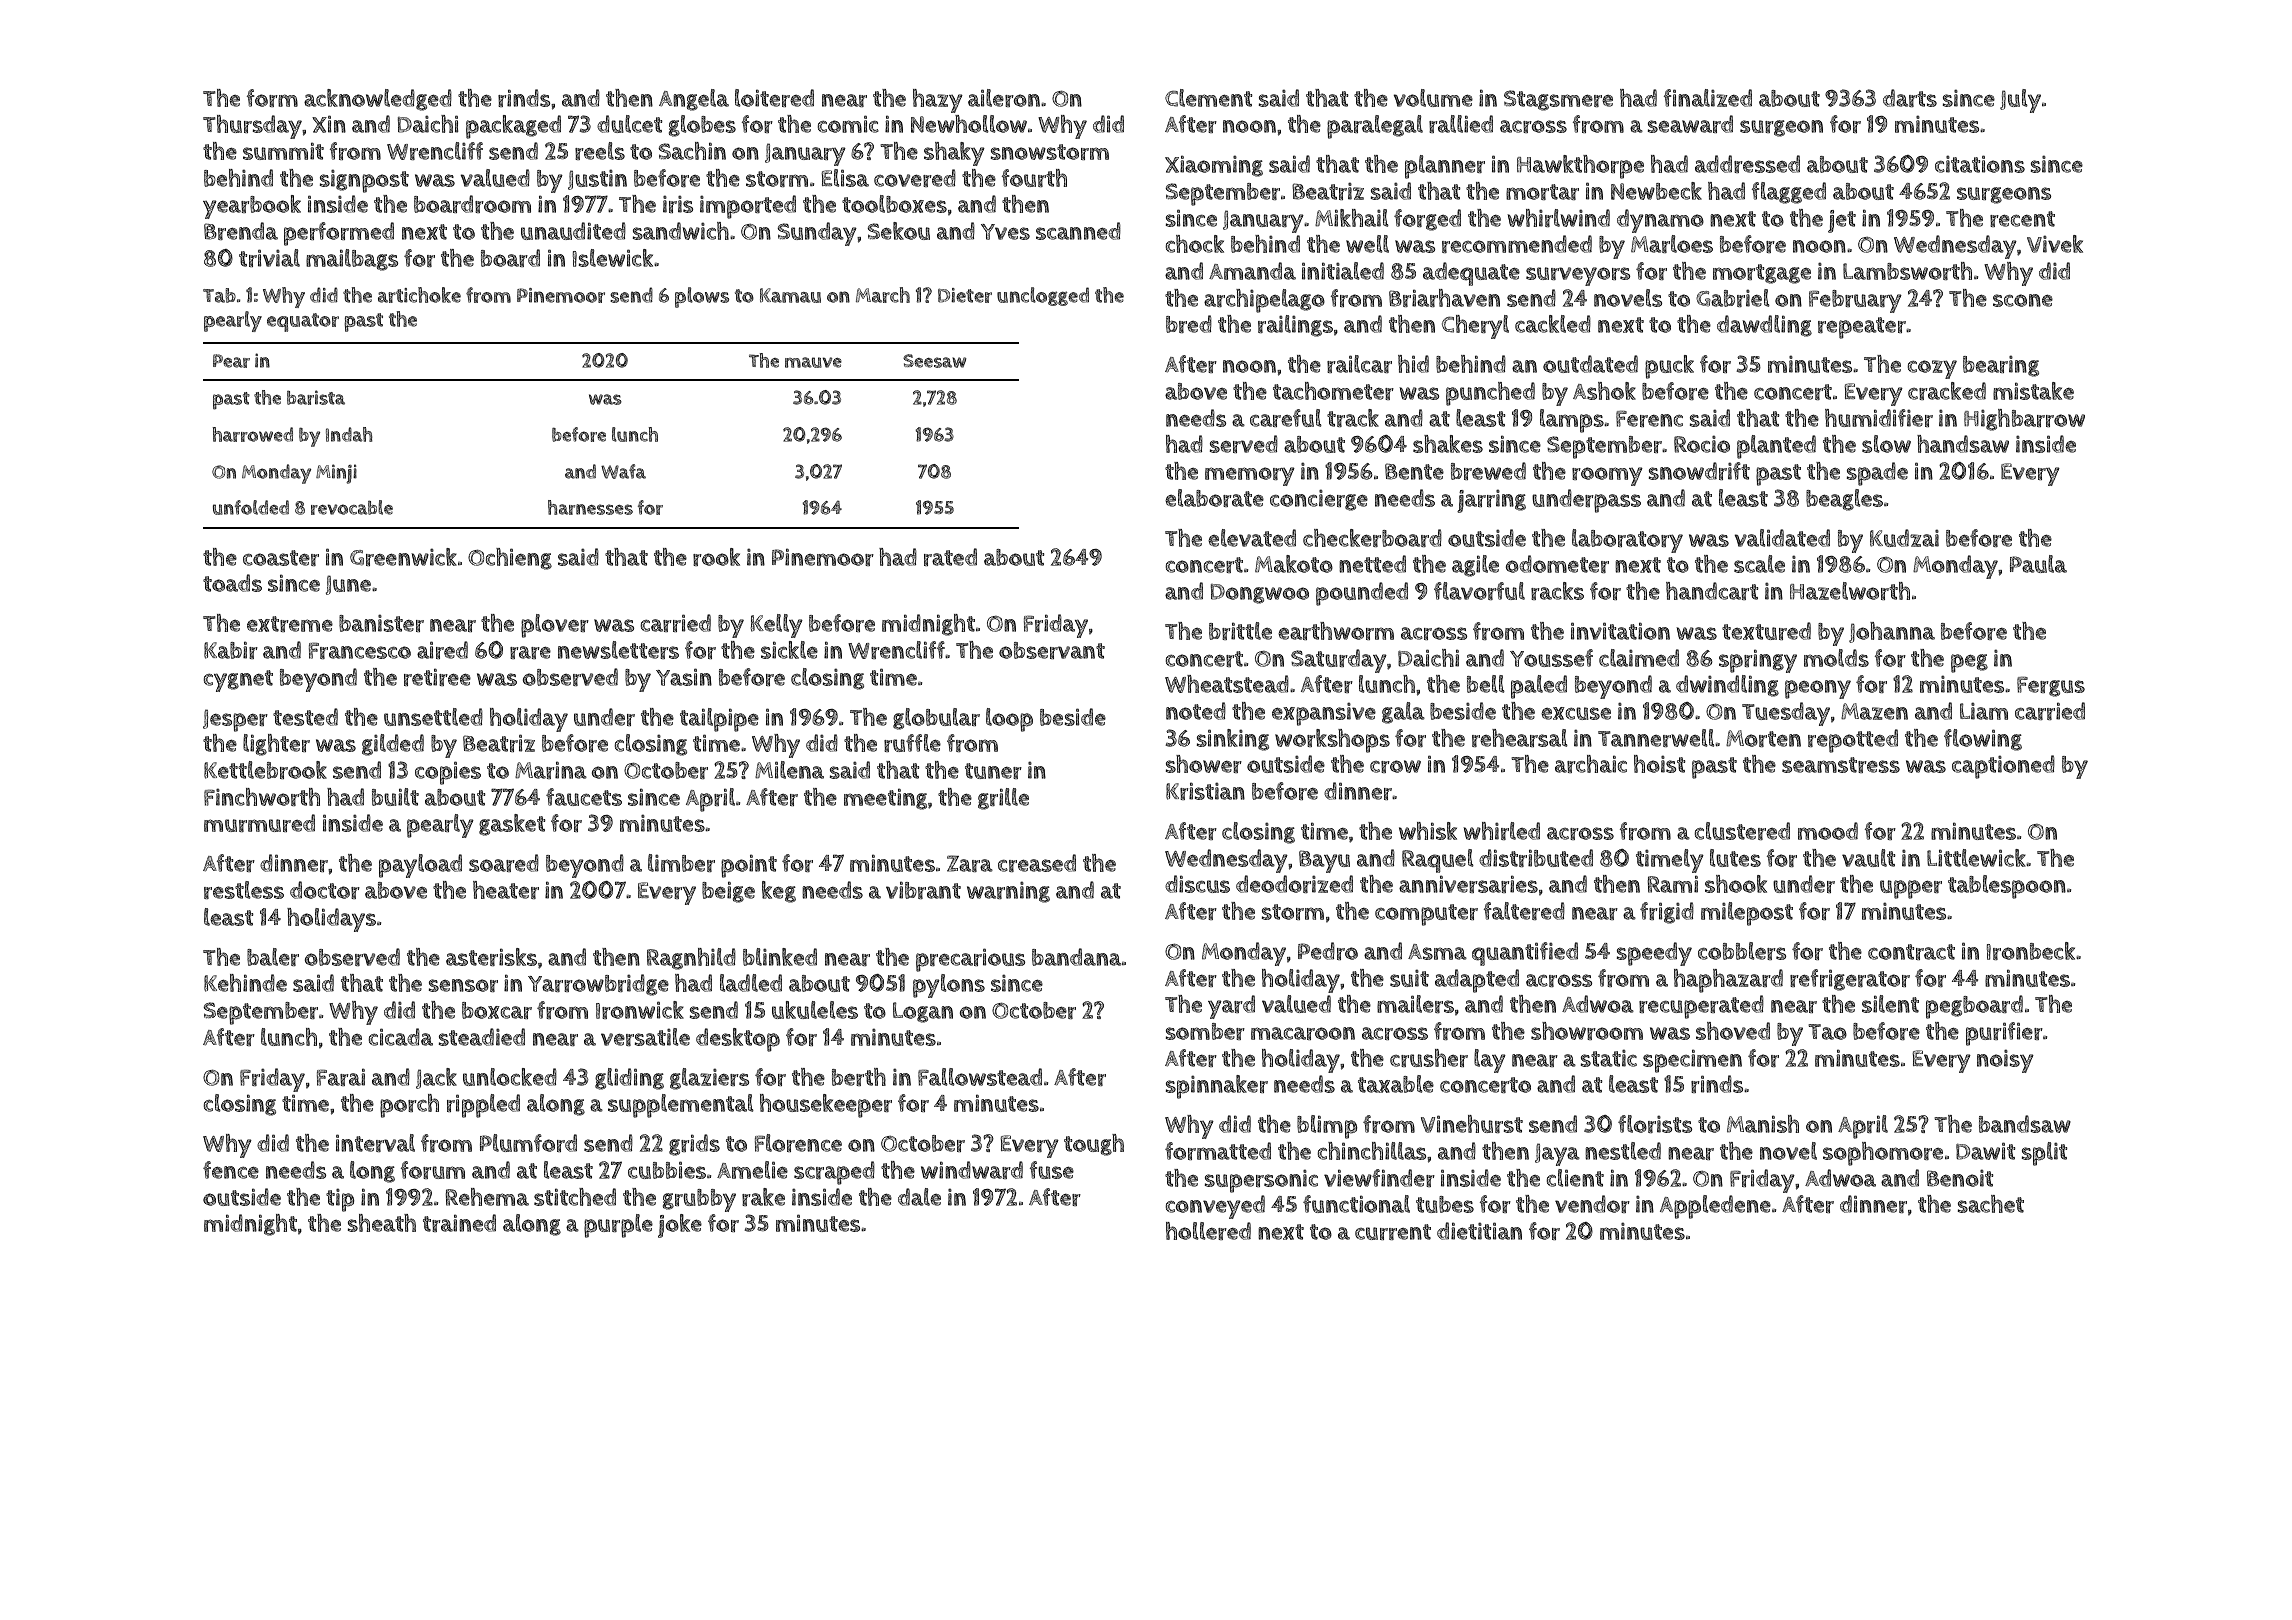 The height and width of the screenshot is (1620, 2292). Describe the element at coordinates (378, 100) in the screenshot. I see `acknowledged` at that location.
